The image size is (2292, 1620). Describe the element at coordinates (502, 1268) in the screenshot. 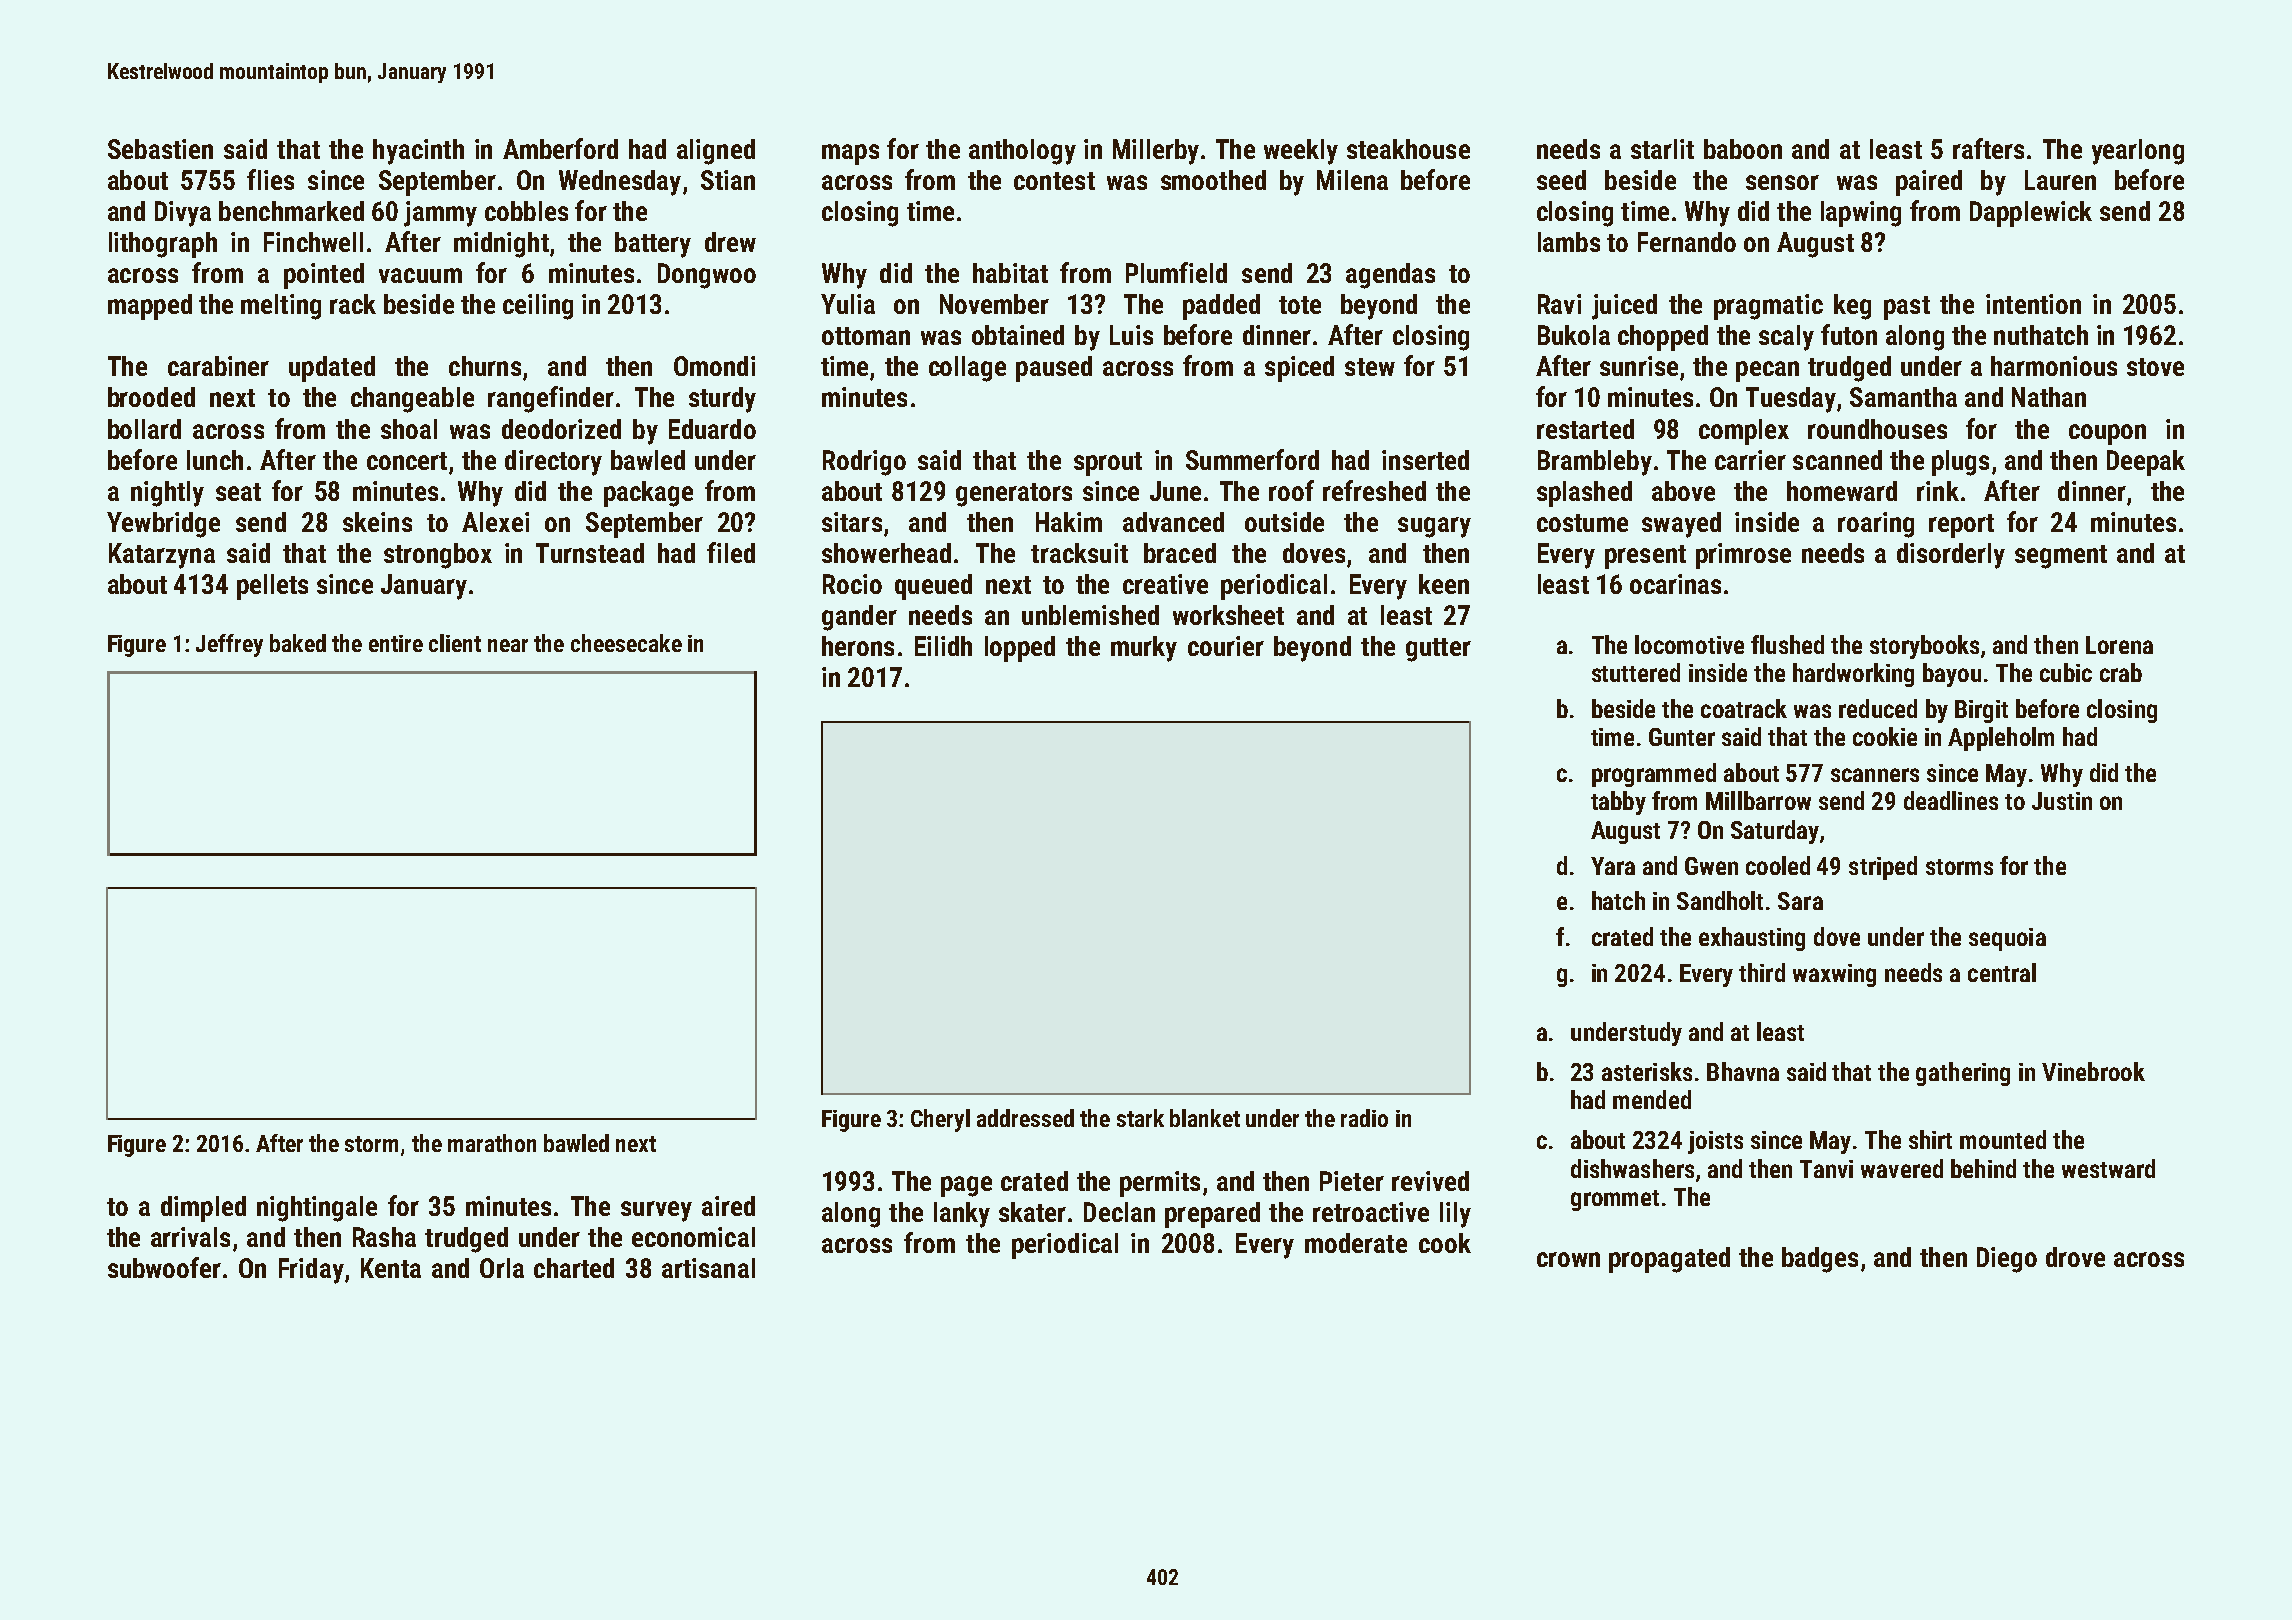

I see `Orla` at that location.
